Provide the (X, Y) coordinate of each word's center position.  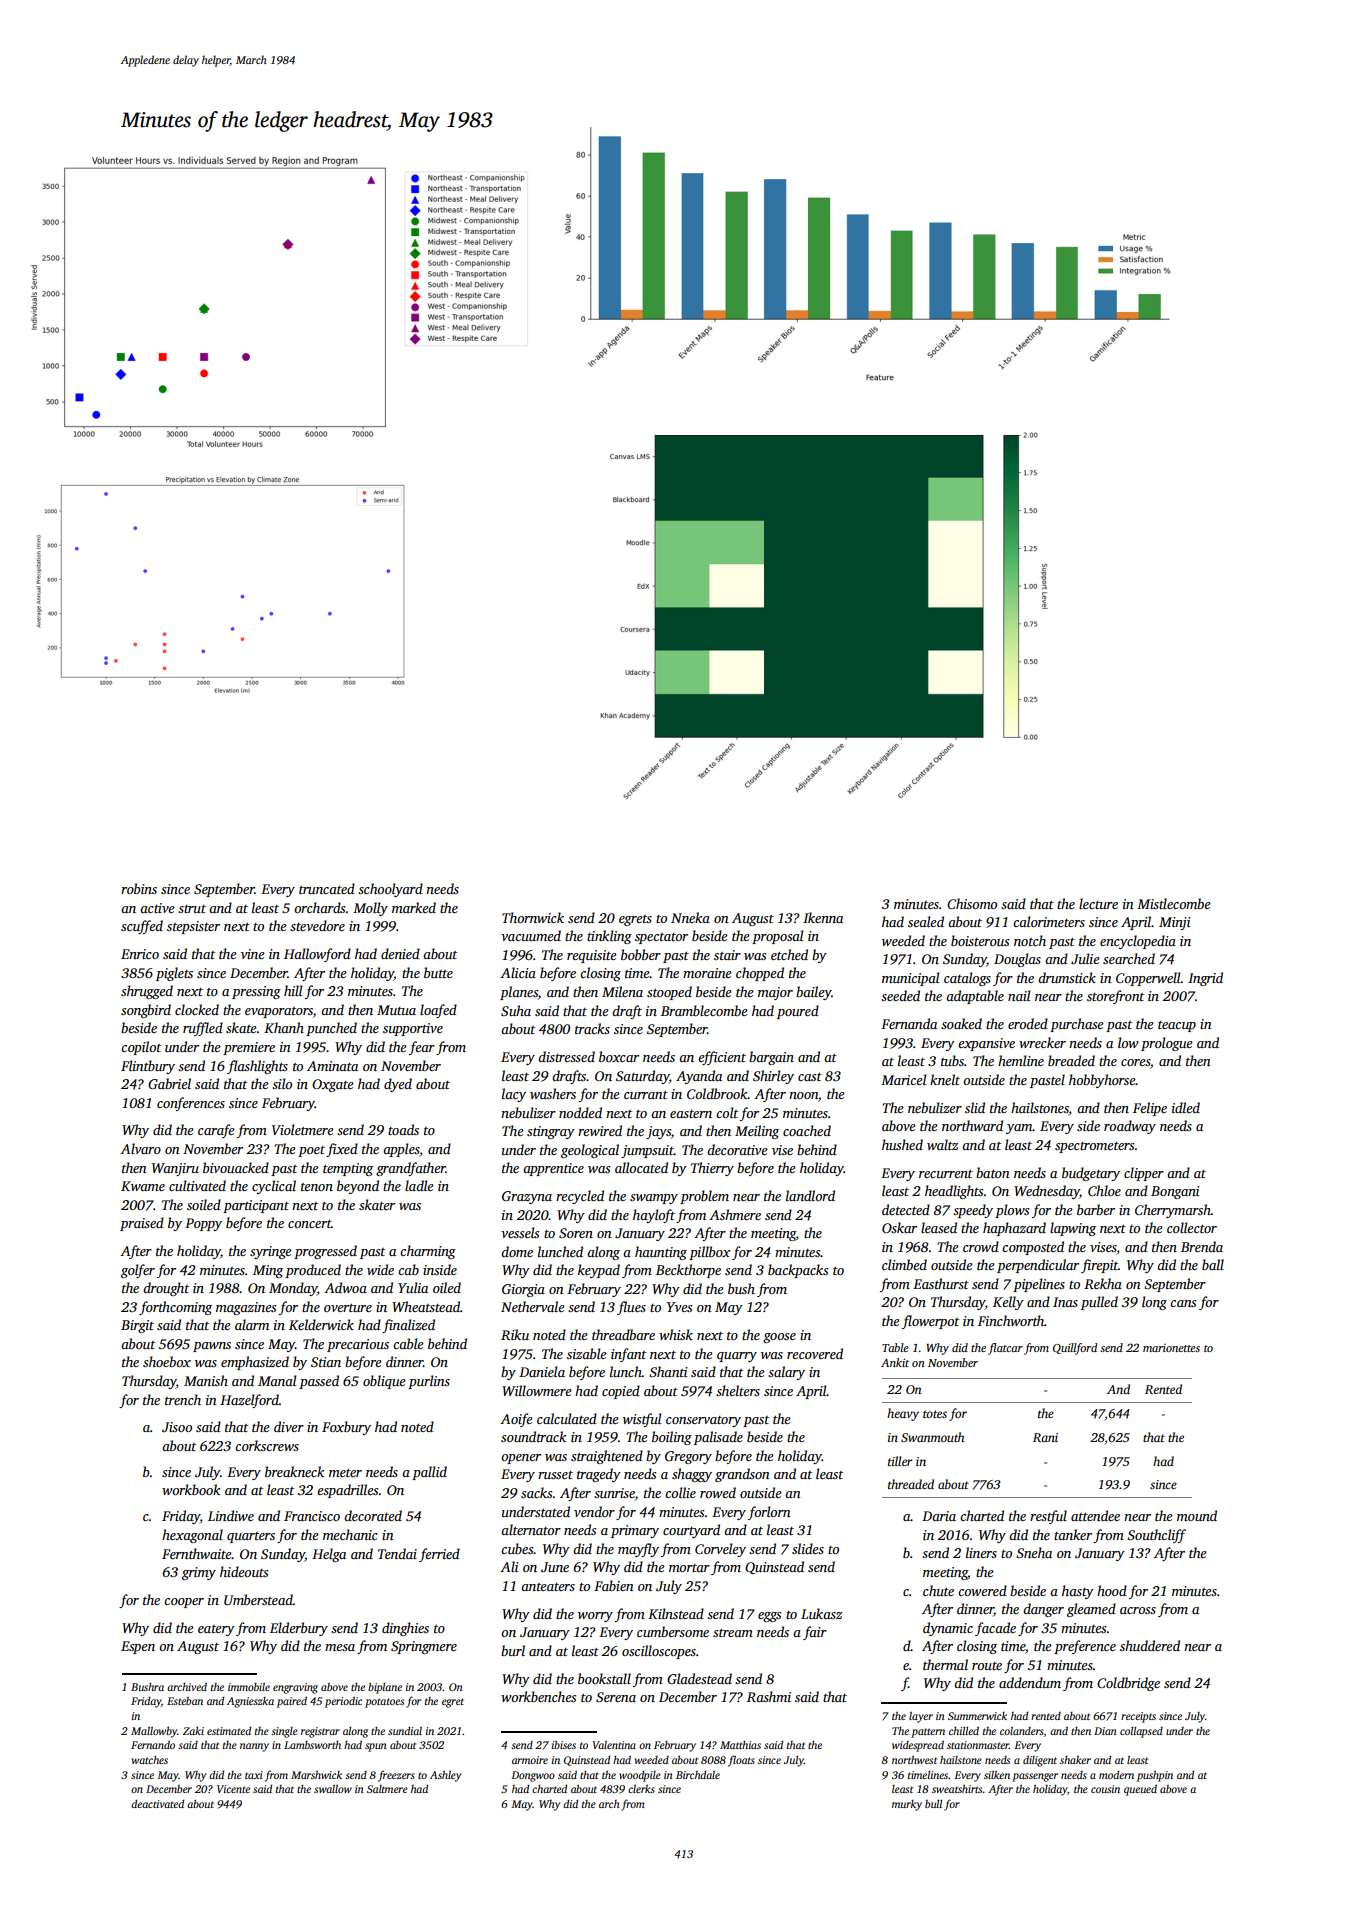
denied (400, 953)
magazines (246, 1308)
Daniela (542, 1371)
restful (1048, 1517)
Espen (138, 1647)
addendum (1030, 1682)
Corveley (720, 1550)
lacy (514, 1095)
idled (1186, 1107)
